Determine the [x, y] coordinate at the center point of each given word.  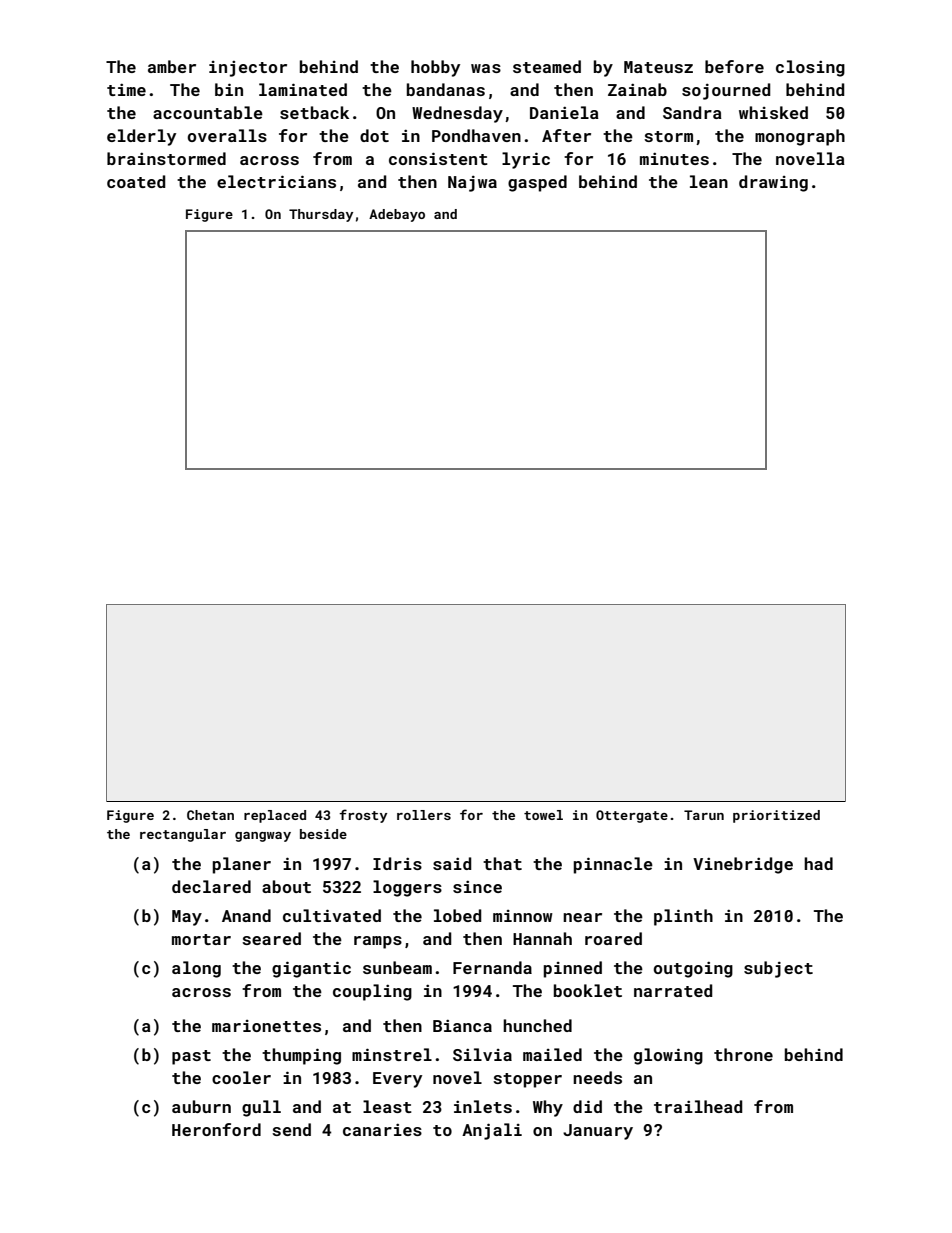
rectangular [183, 835]
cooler [241, 1077]
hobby [435, 68]
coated [136, 181]
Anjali [492, 1131]
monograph [800, 137]
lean [709, 181]
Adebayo [397, 215]
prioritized [776, 816]
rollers [424, 815]
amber [172, 66]
